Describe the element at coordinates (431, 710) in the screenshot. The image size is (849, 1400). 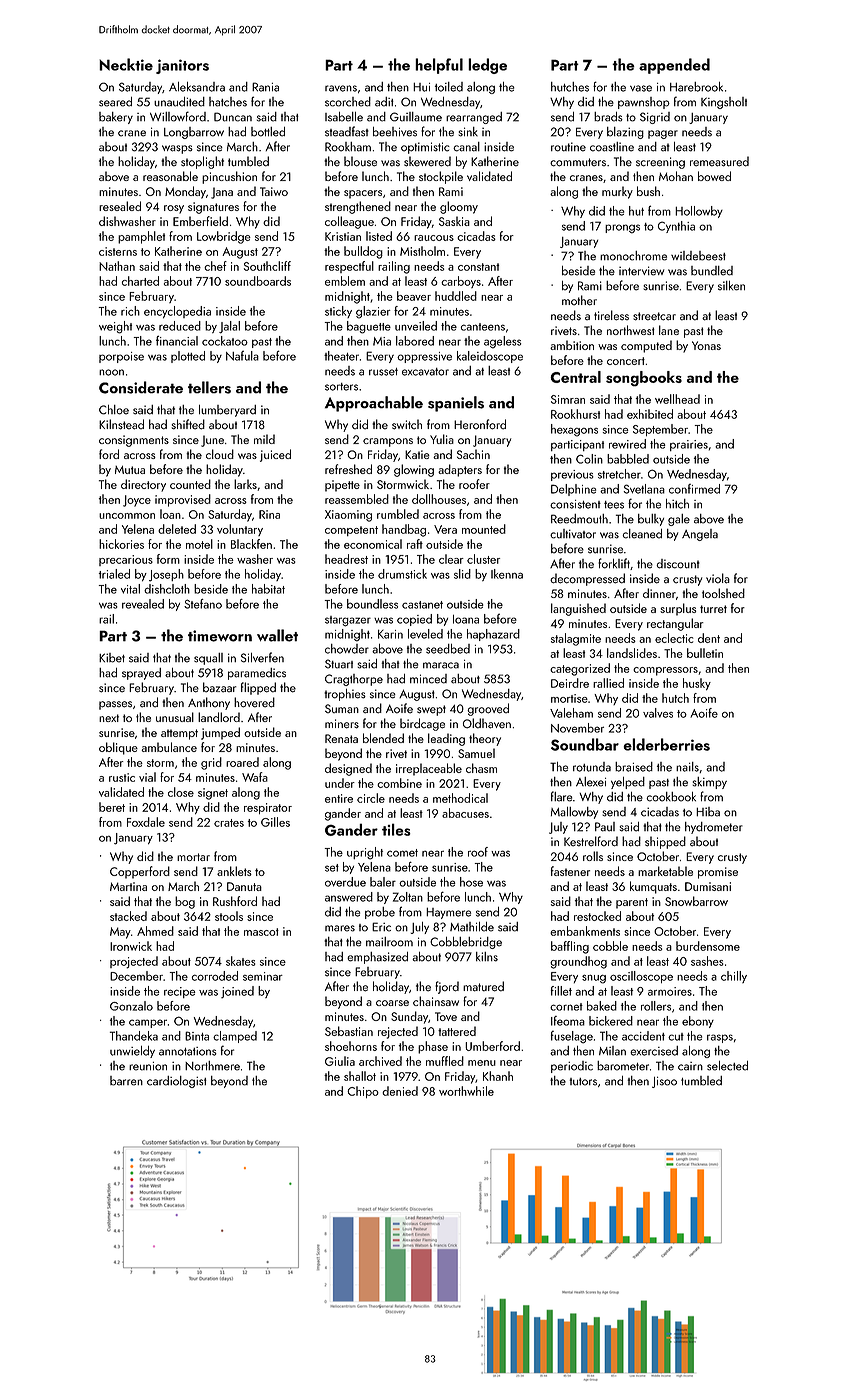
I see `swept` at that location.
